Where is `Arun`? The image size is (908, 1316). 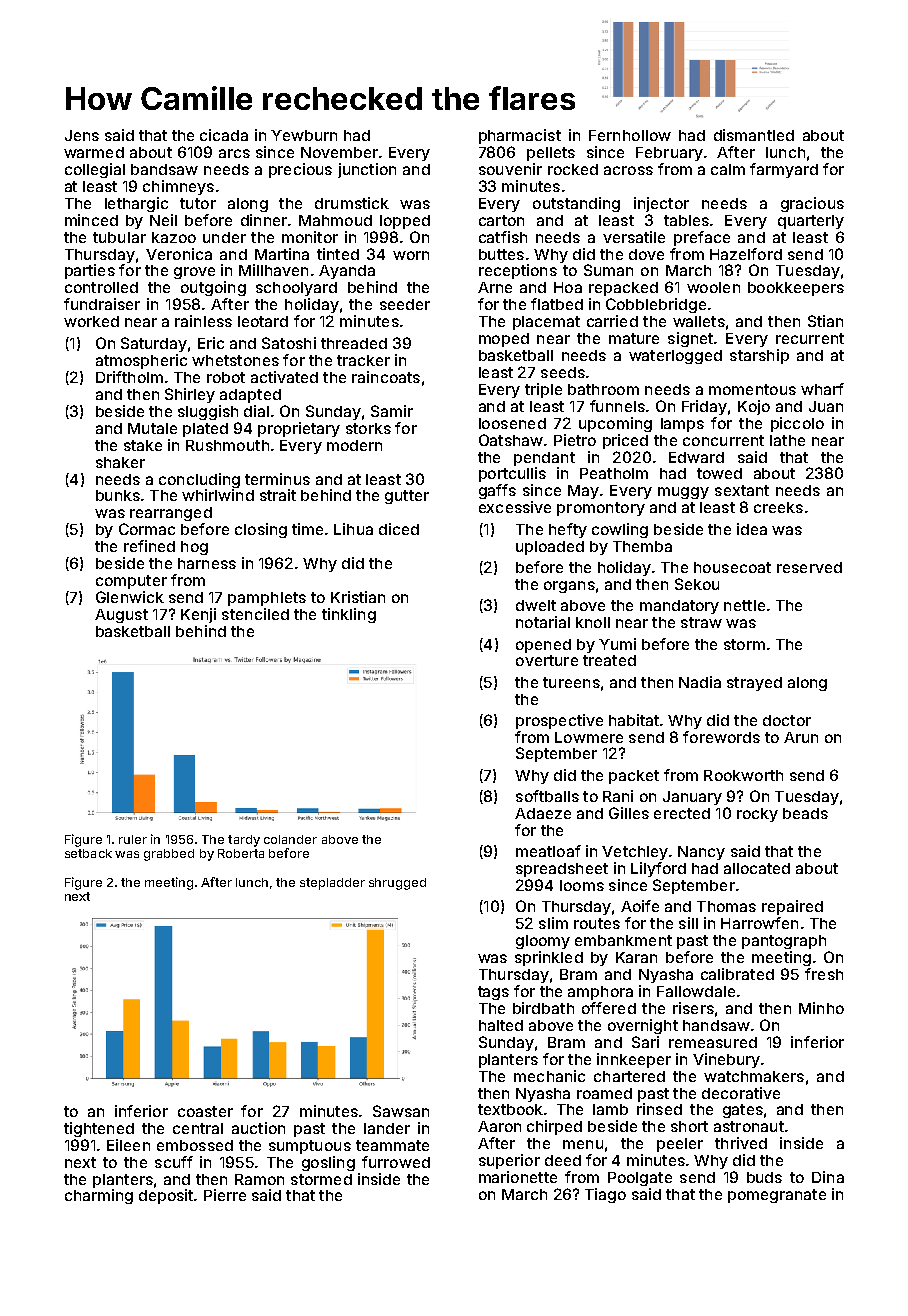
Arun is located at coordinates (801, 737).
